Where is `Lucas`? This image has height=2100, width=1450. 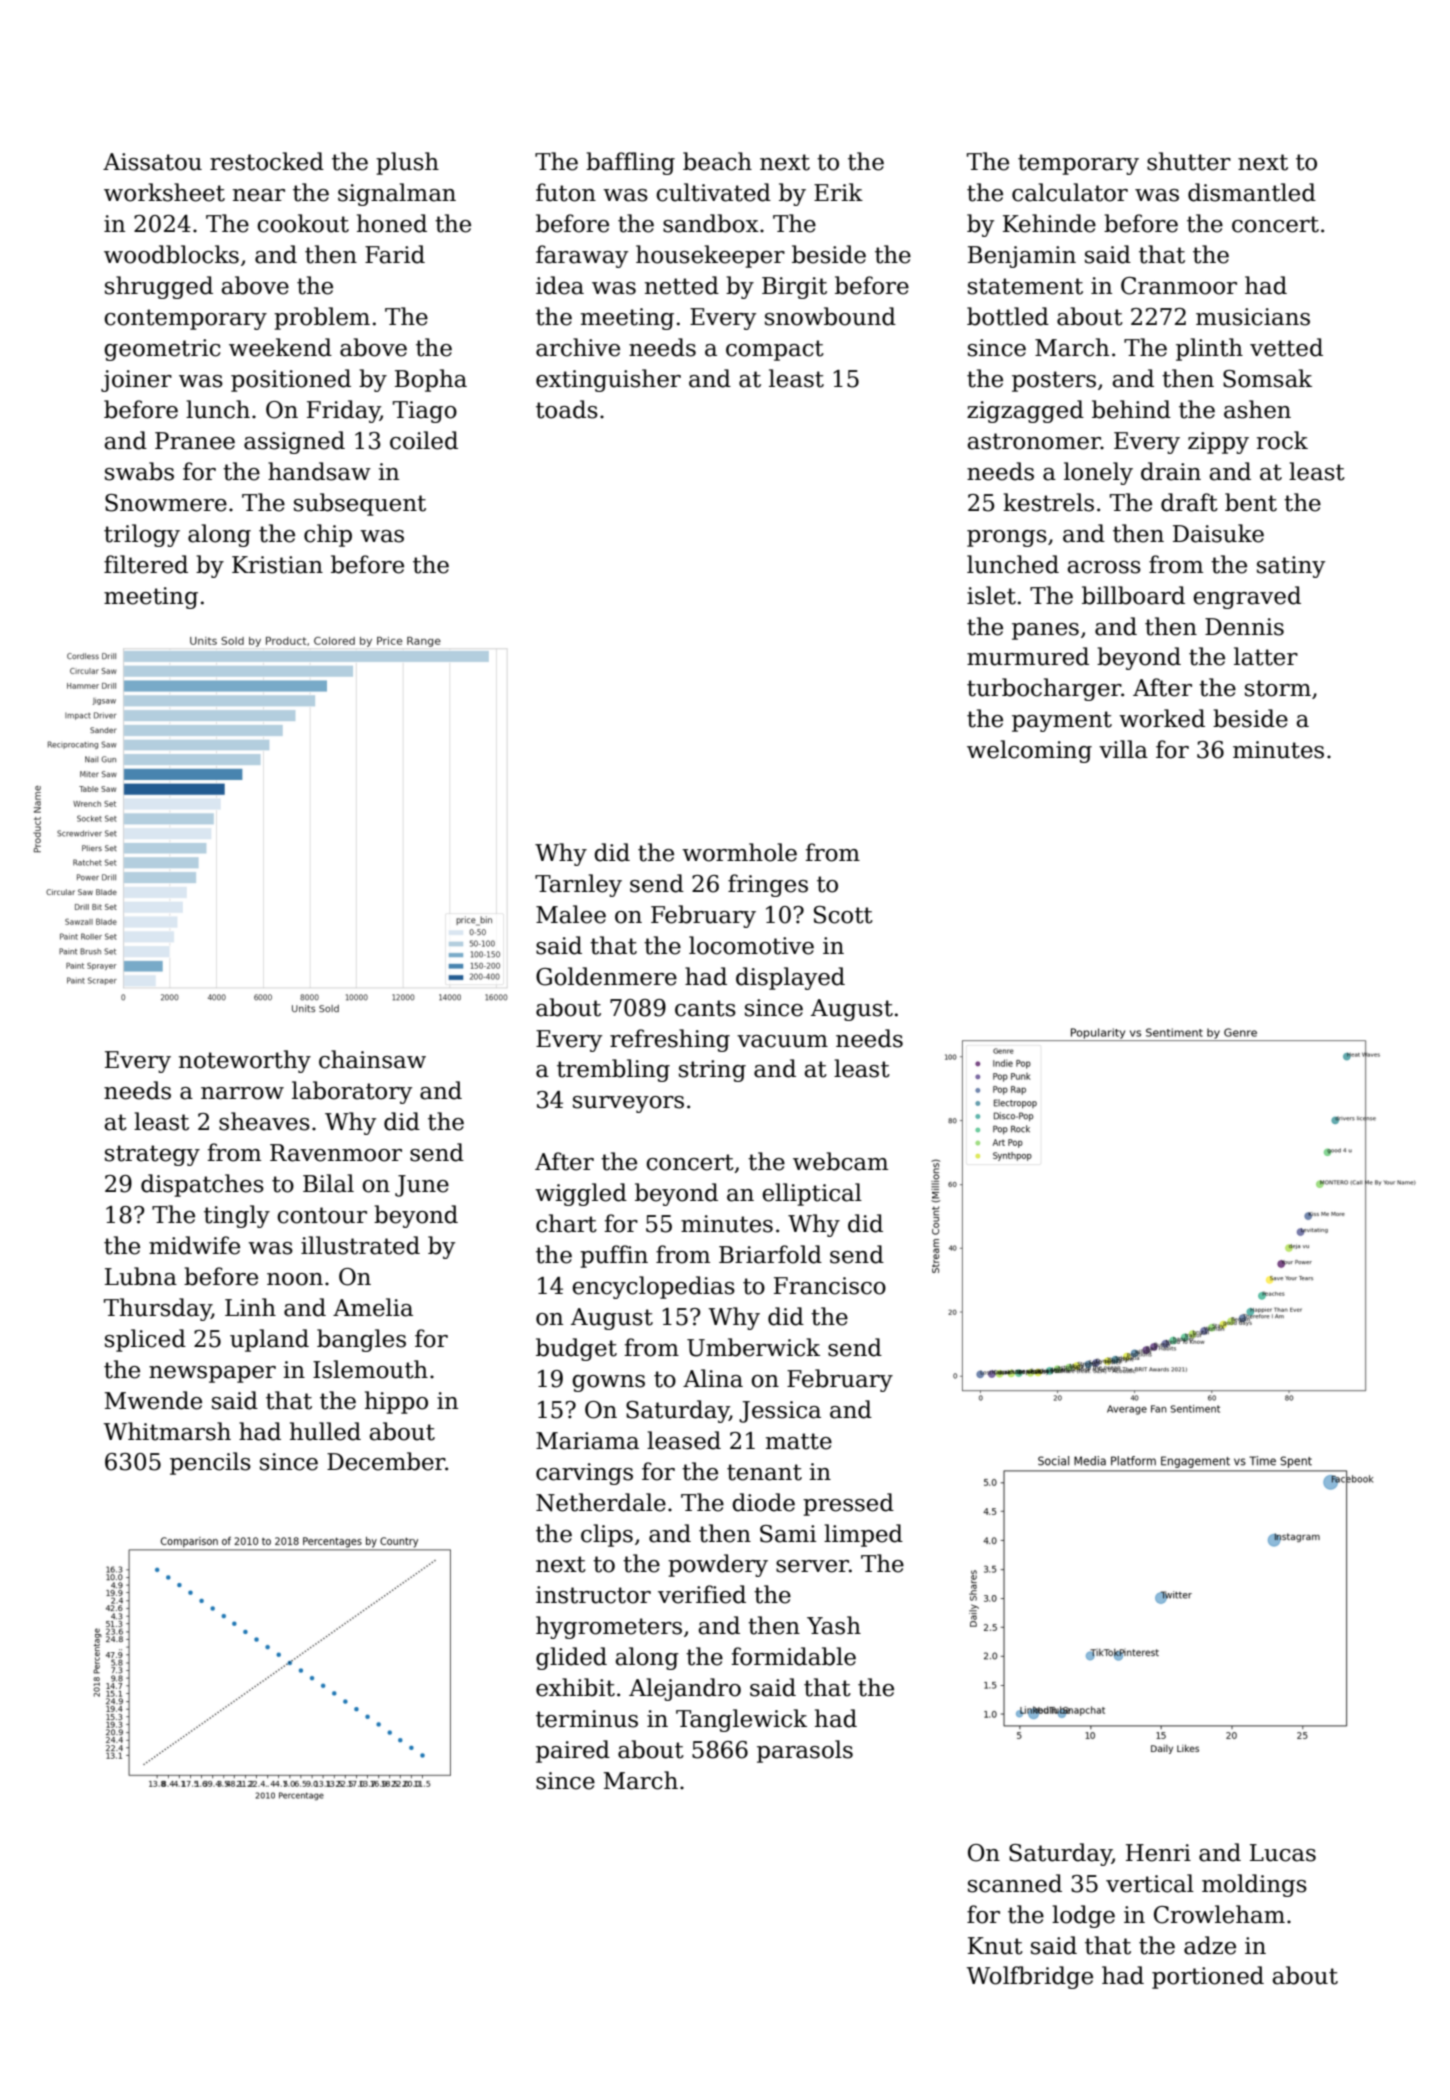 Lucas is located at coordinates (1283, 1853).
